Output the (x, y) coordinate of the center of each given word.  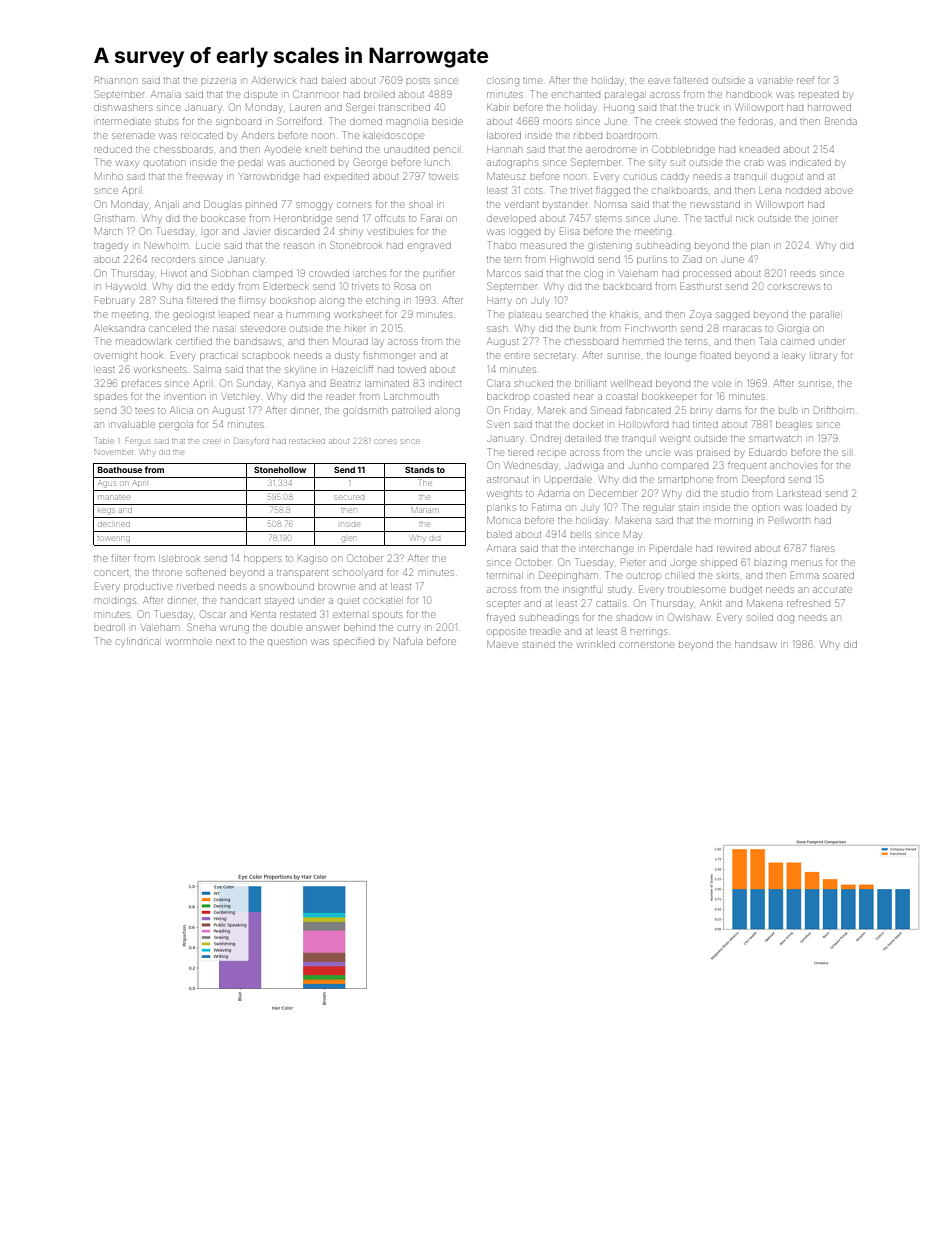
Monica (504, 520)
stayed (279, 601)
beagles (793, 425)
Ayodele (283, 149)
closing (503, 82)
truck (708, 108)
